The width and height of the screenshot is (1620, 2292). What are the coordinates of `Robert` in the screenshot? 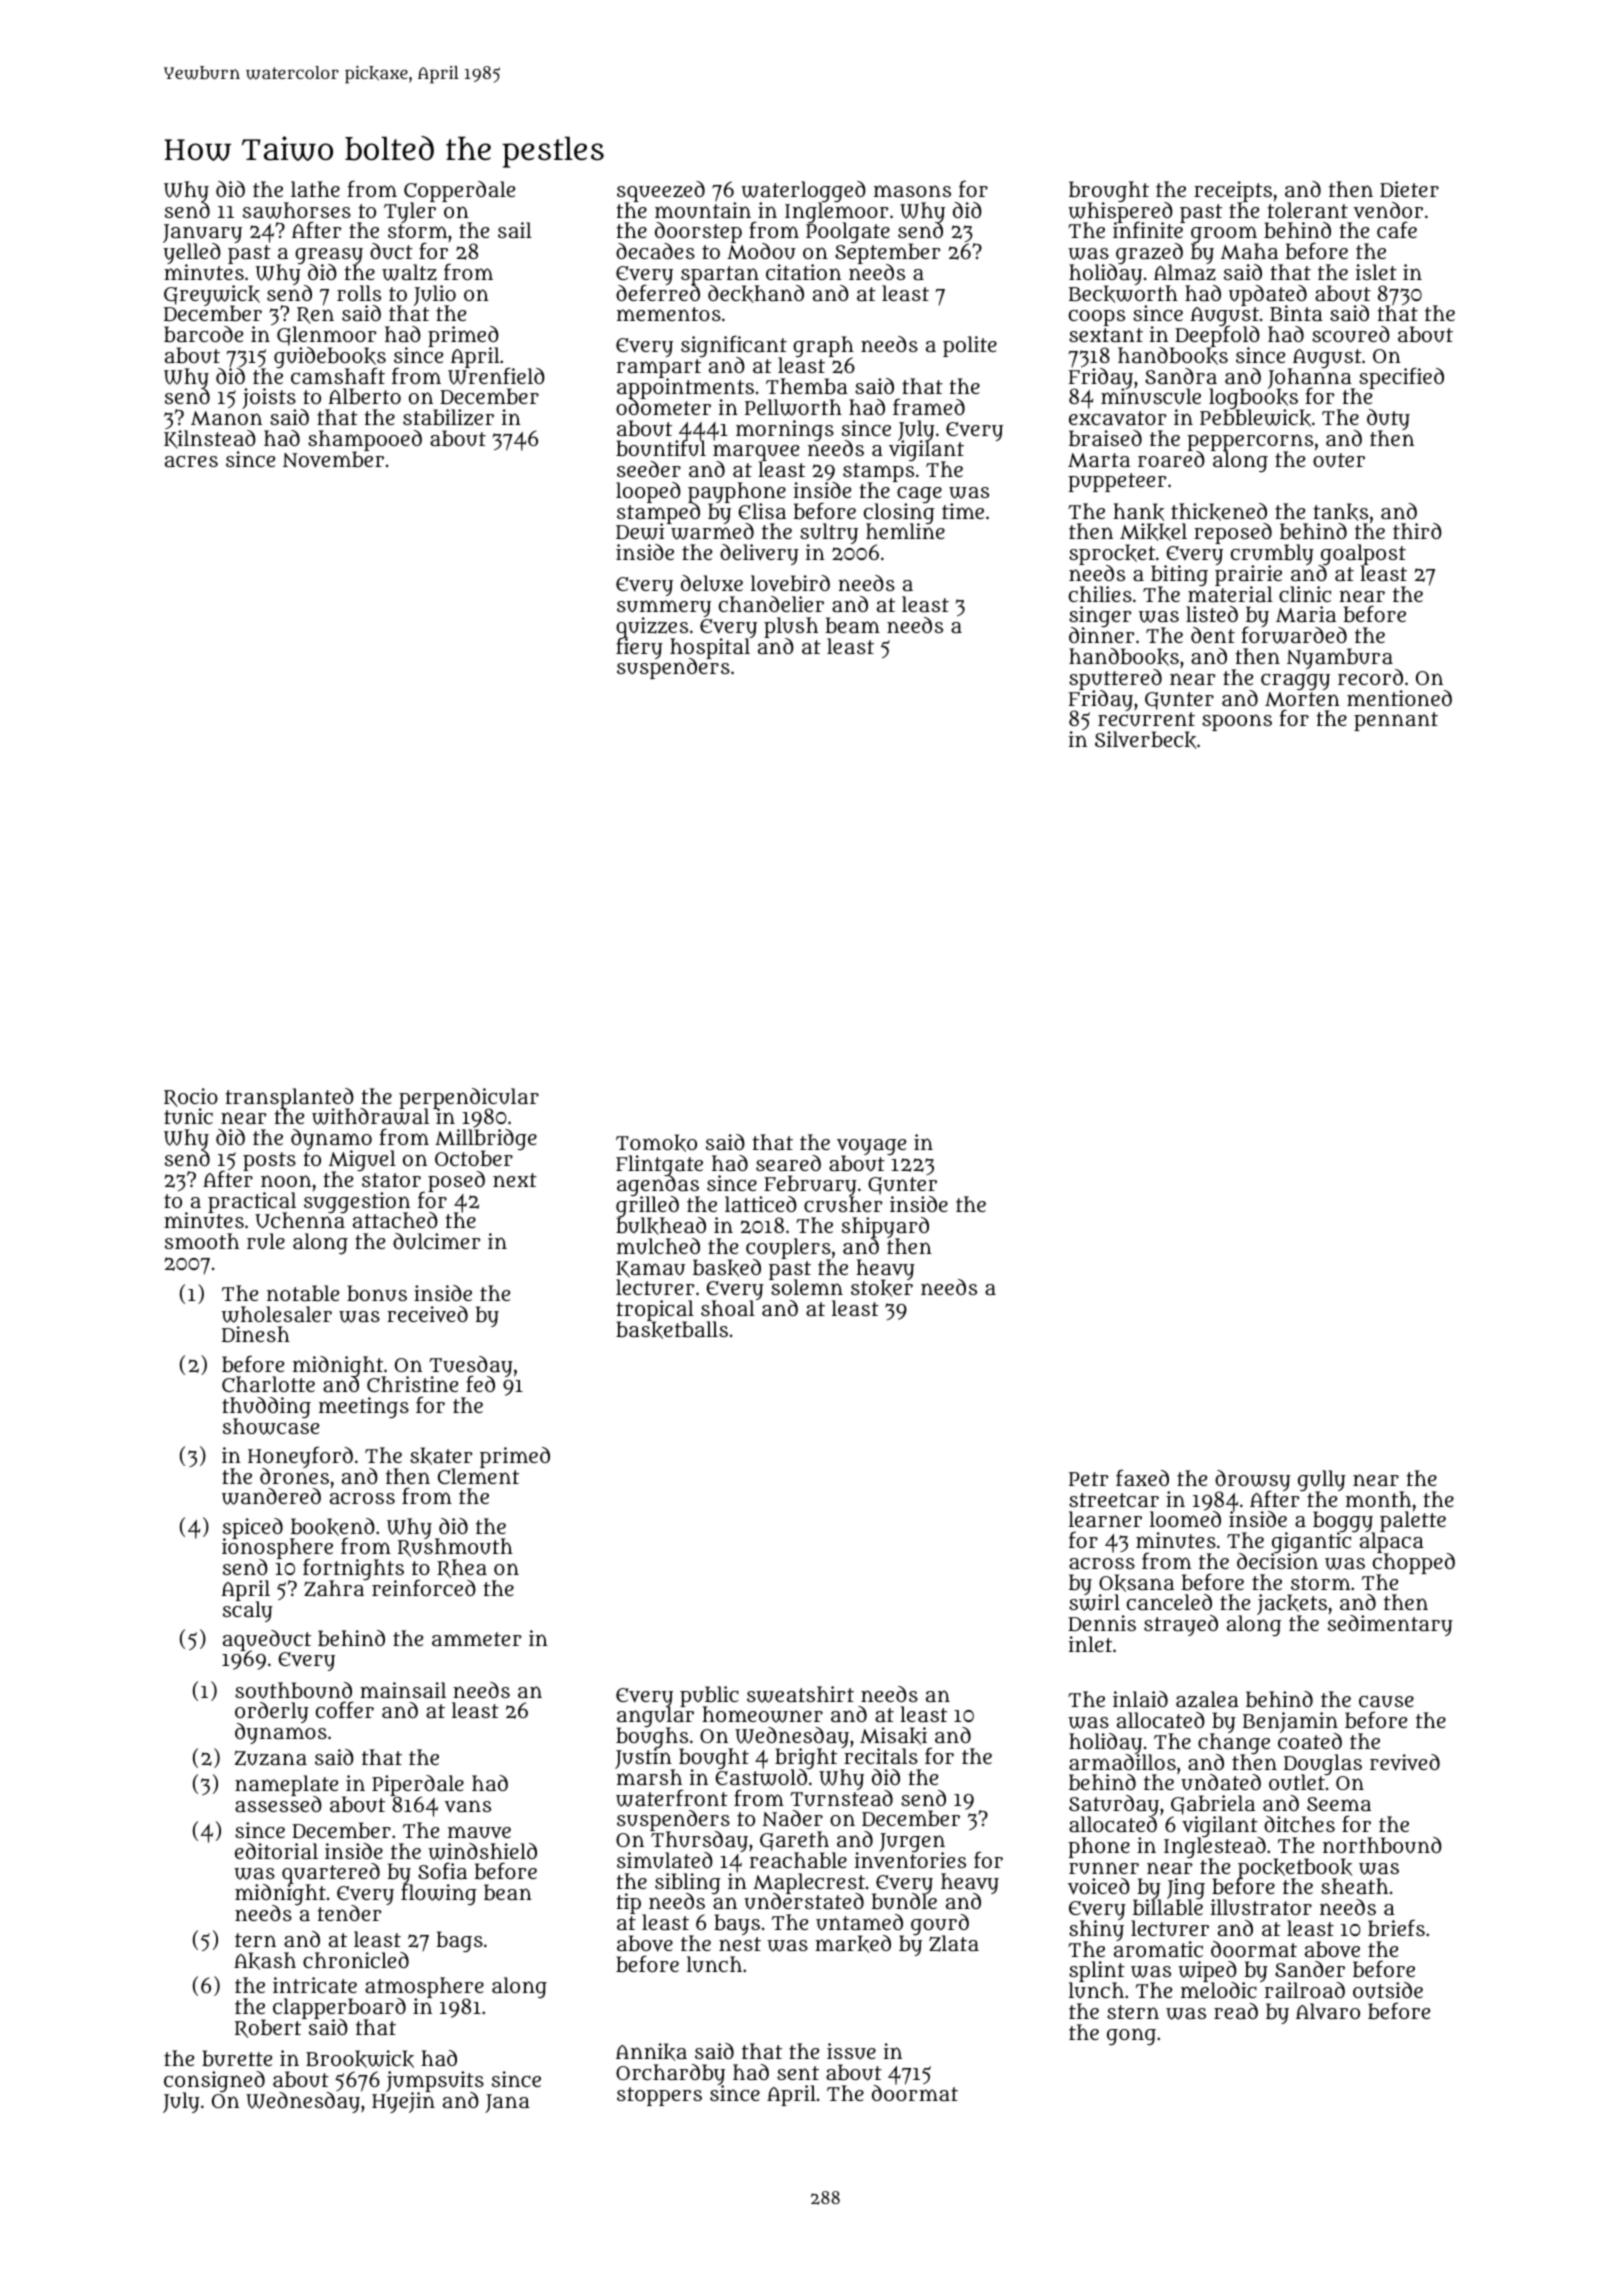 It's located at (268, 2029).
